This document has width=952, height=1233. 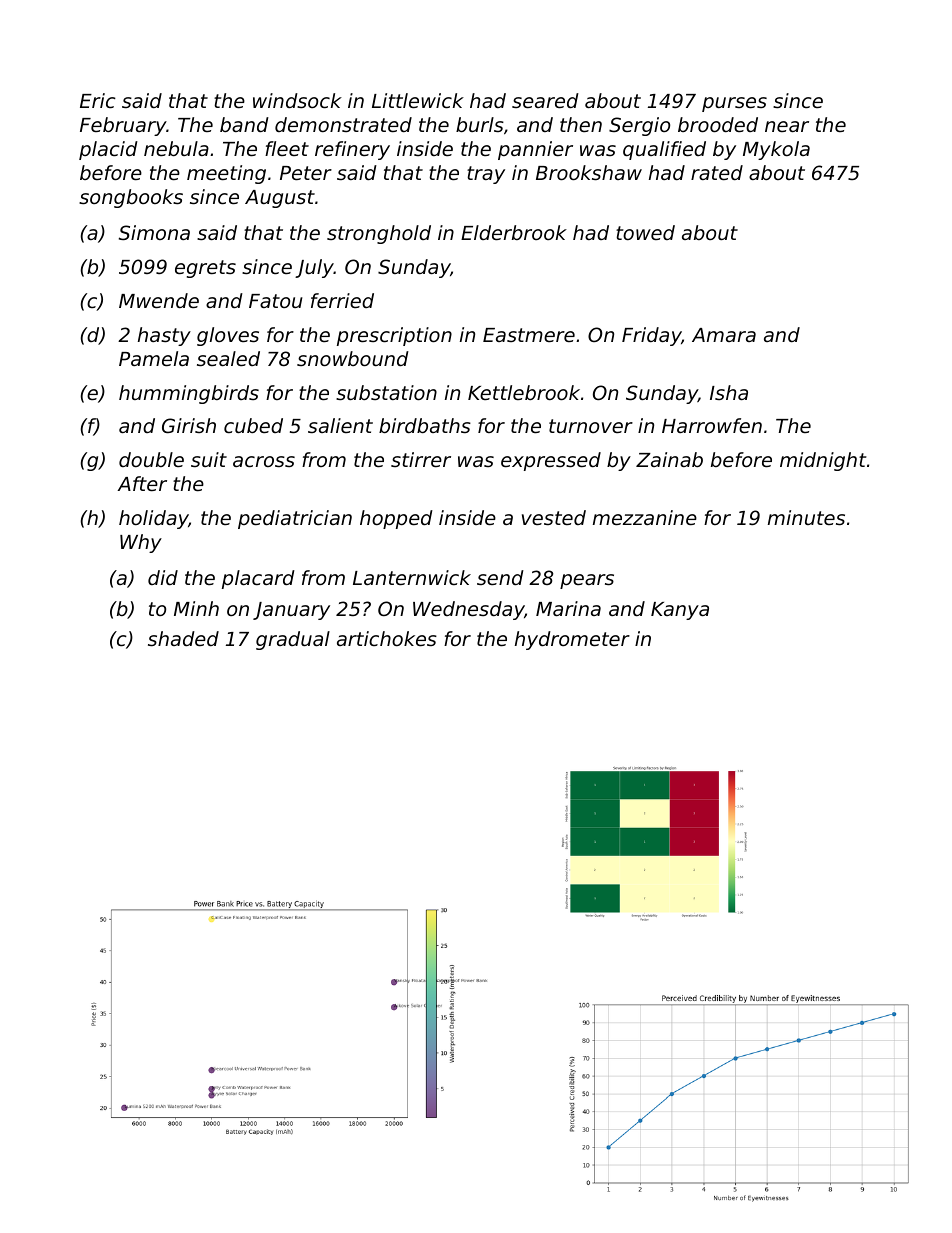 What do you see at coordinates (572, 640) in the document?
I see `hydrometer` at bounding box center [572, 640].
